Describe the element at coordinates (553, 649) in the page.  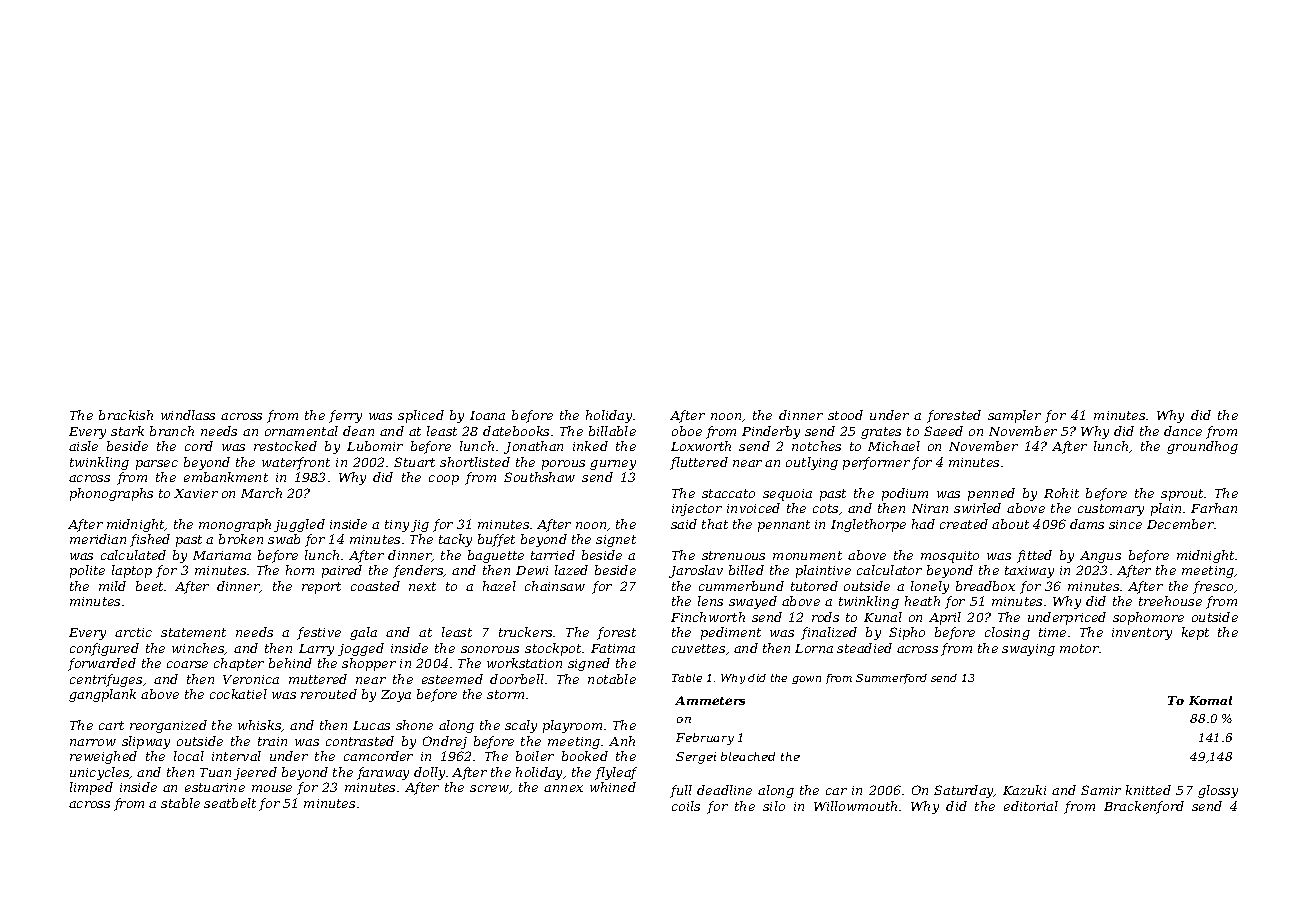
I see `stockpot` at that location.
